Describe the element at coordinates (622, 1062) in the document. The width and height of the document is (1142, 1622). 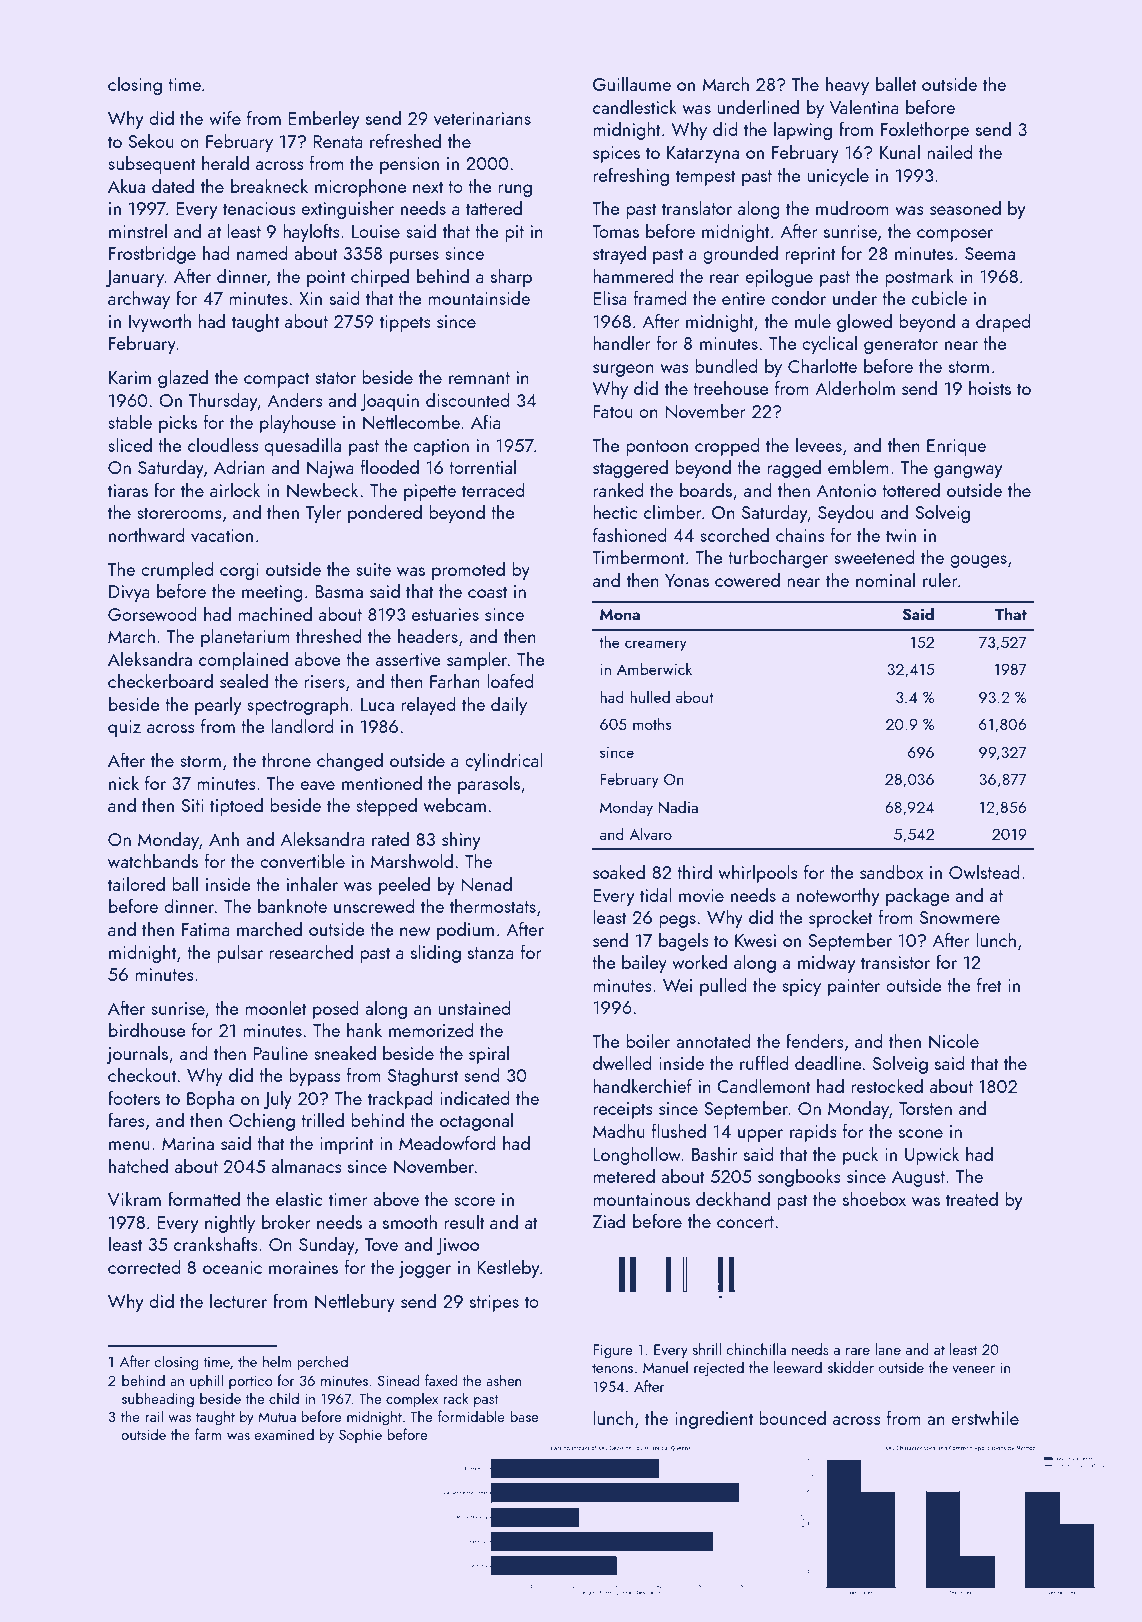
I see `dwelled` at that location.
